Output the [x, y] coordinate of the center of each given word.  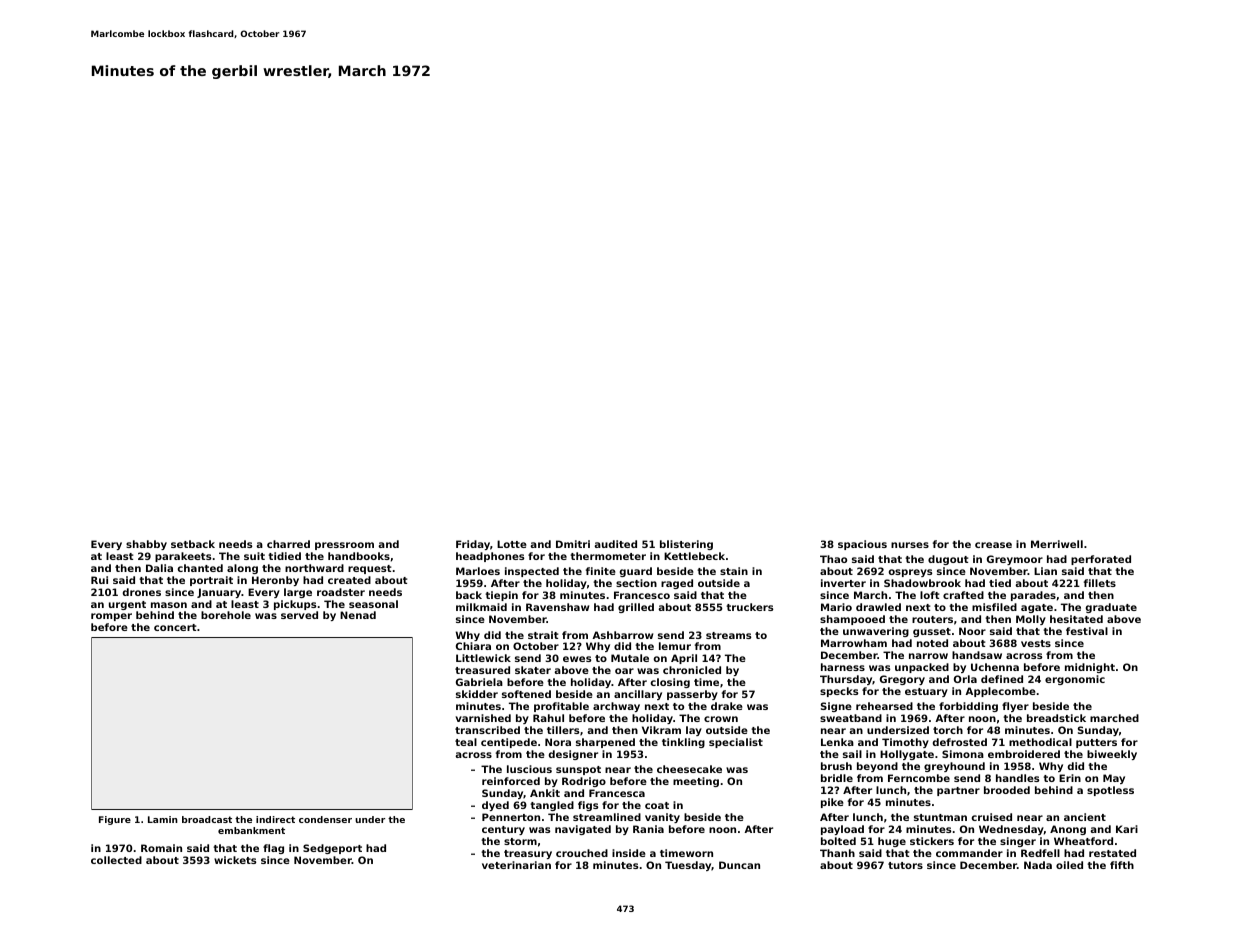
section [636, 583]
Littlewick [483, 658]
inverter [843, 583]
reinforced [511, 781]
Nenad [358, 615]
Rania [648, 829]
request [370, 569]
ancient [1085, 817]
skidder [477, 694]
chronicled [692, 670]
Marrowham [854, 643]
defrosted [959, 742]
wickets [235, 860]
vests [1036, 643]
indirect [275, 819]
